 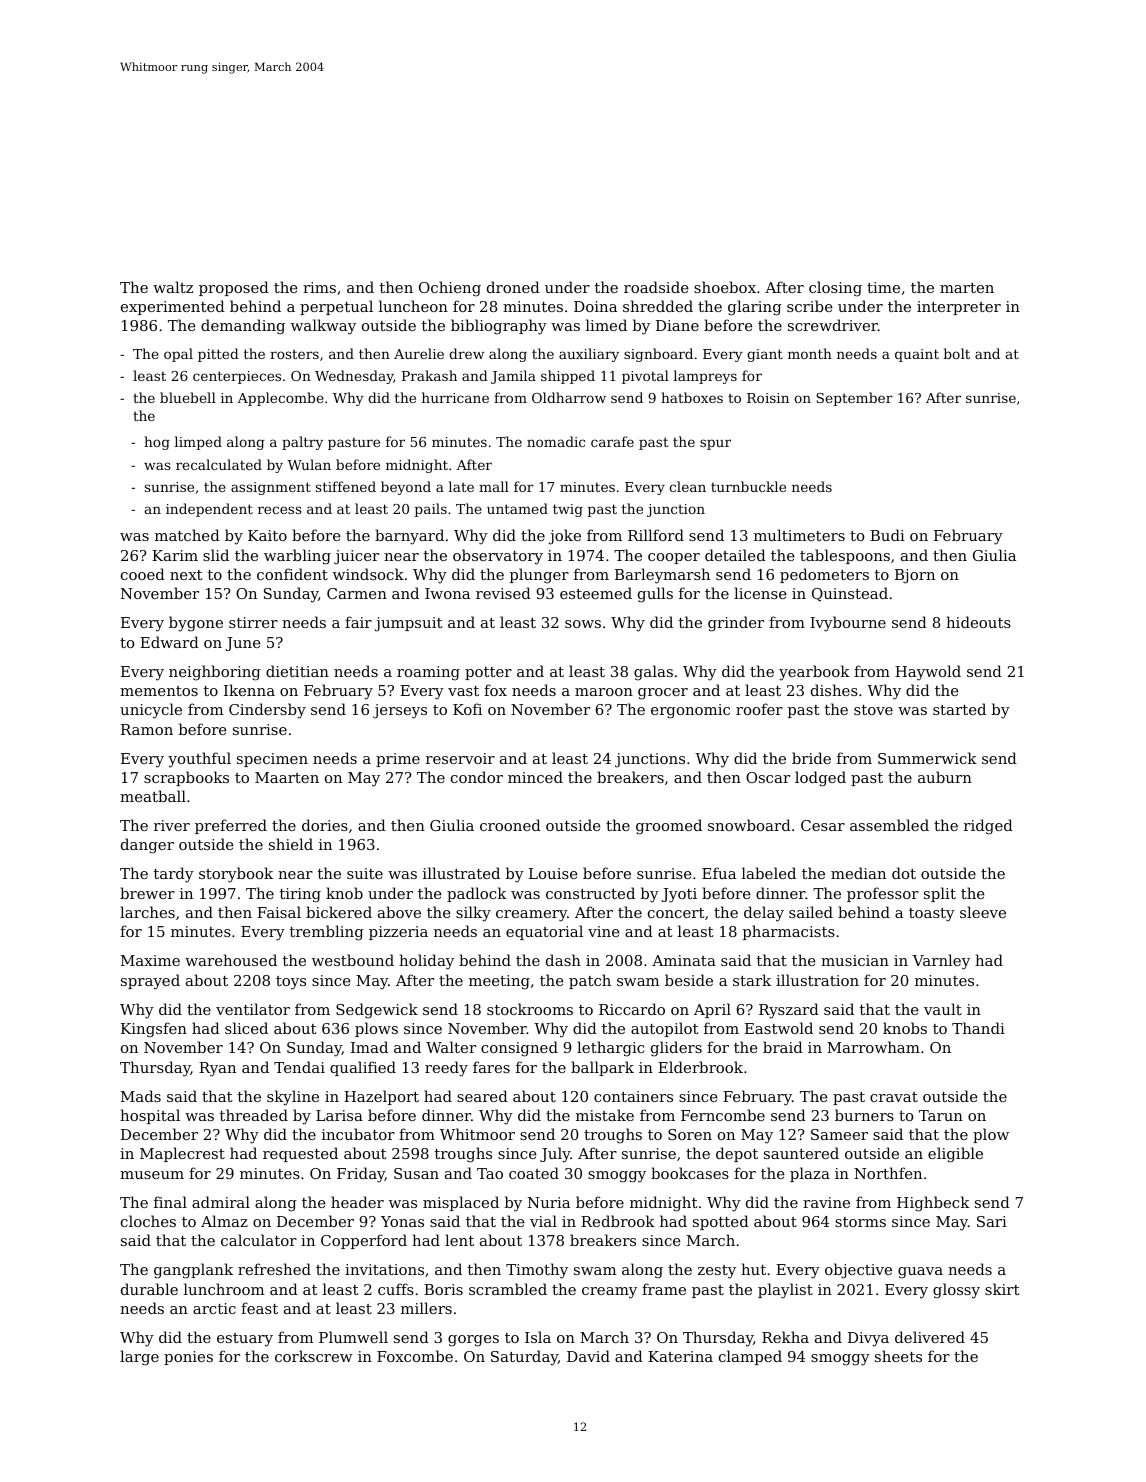 What do you see at coordinates (658, 306) in the document?
I see `shredded` at bounding box center [658, 306].
